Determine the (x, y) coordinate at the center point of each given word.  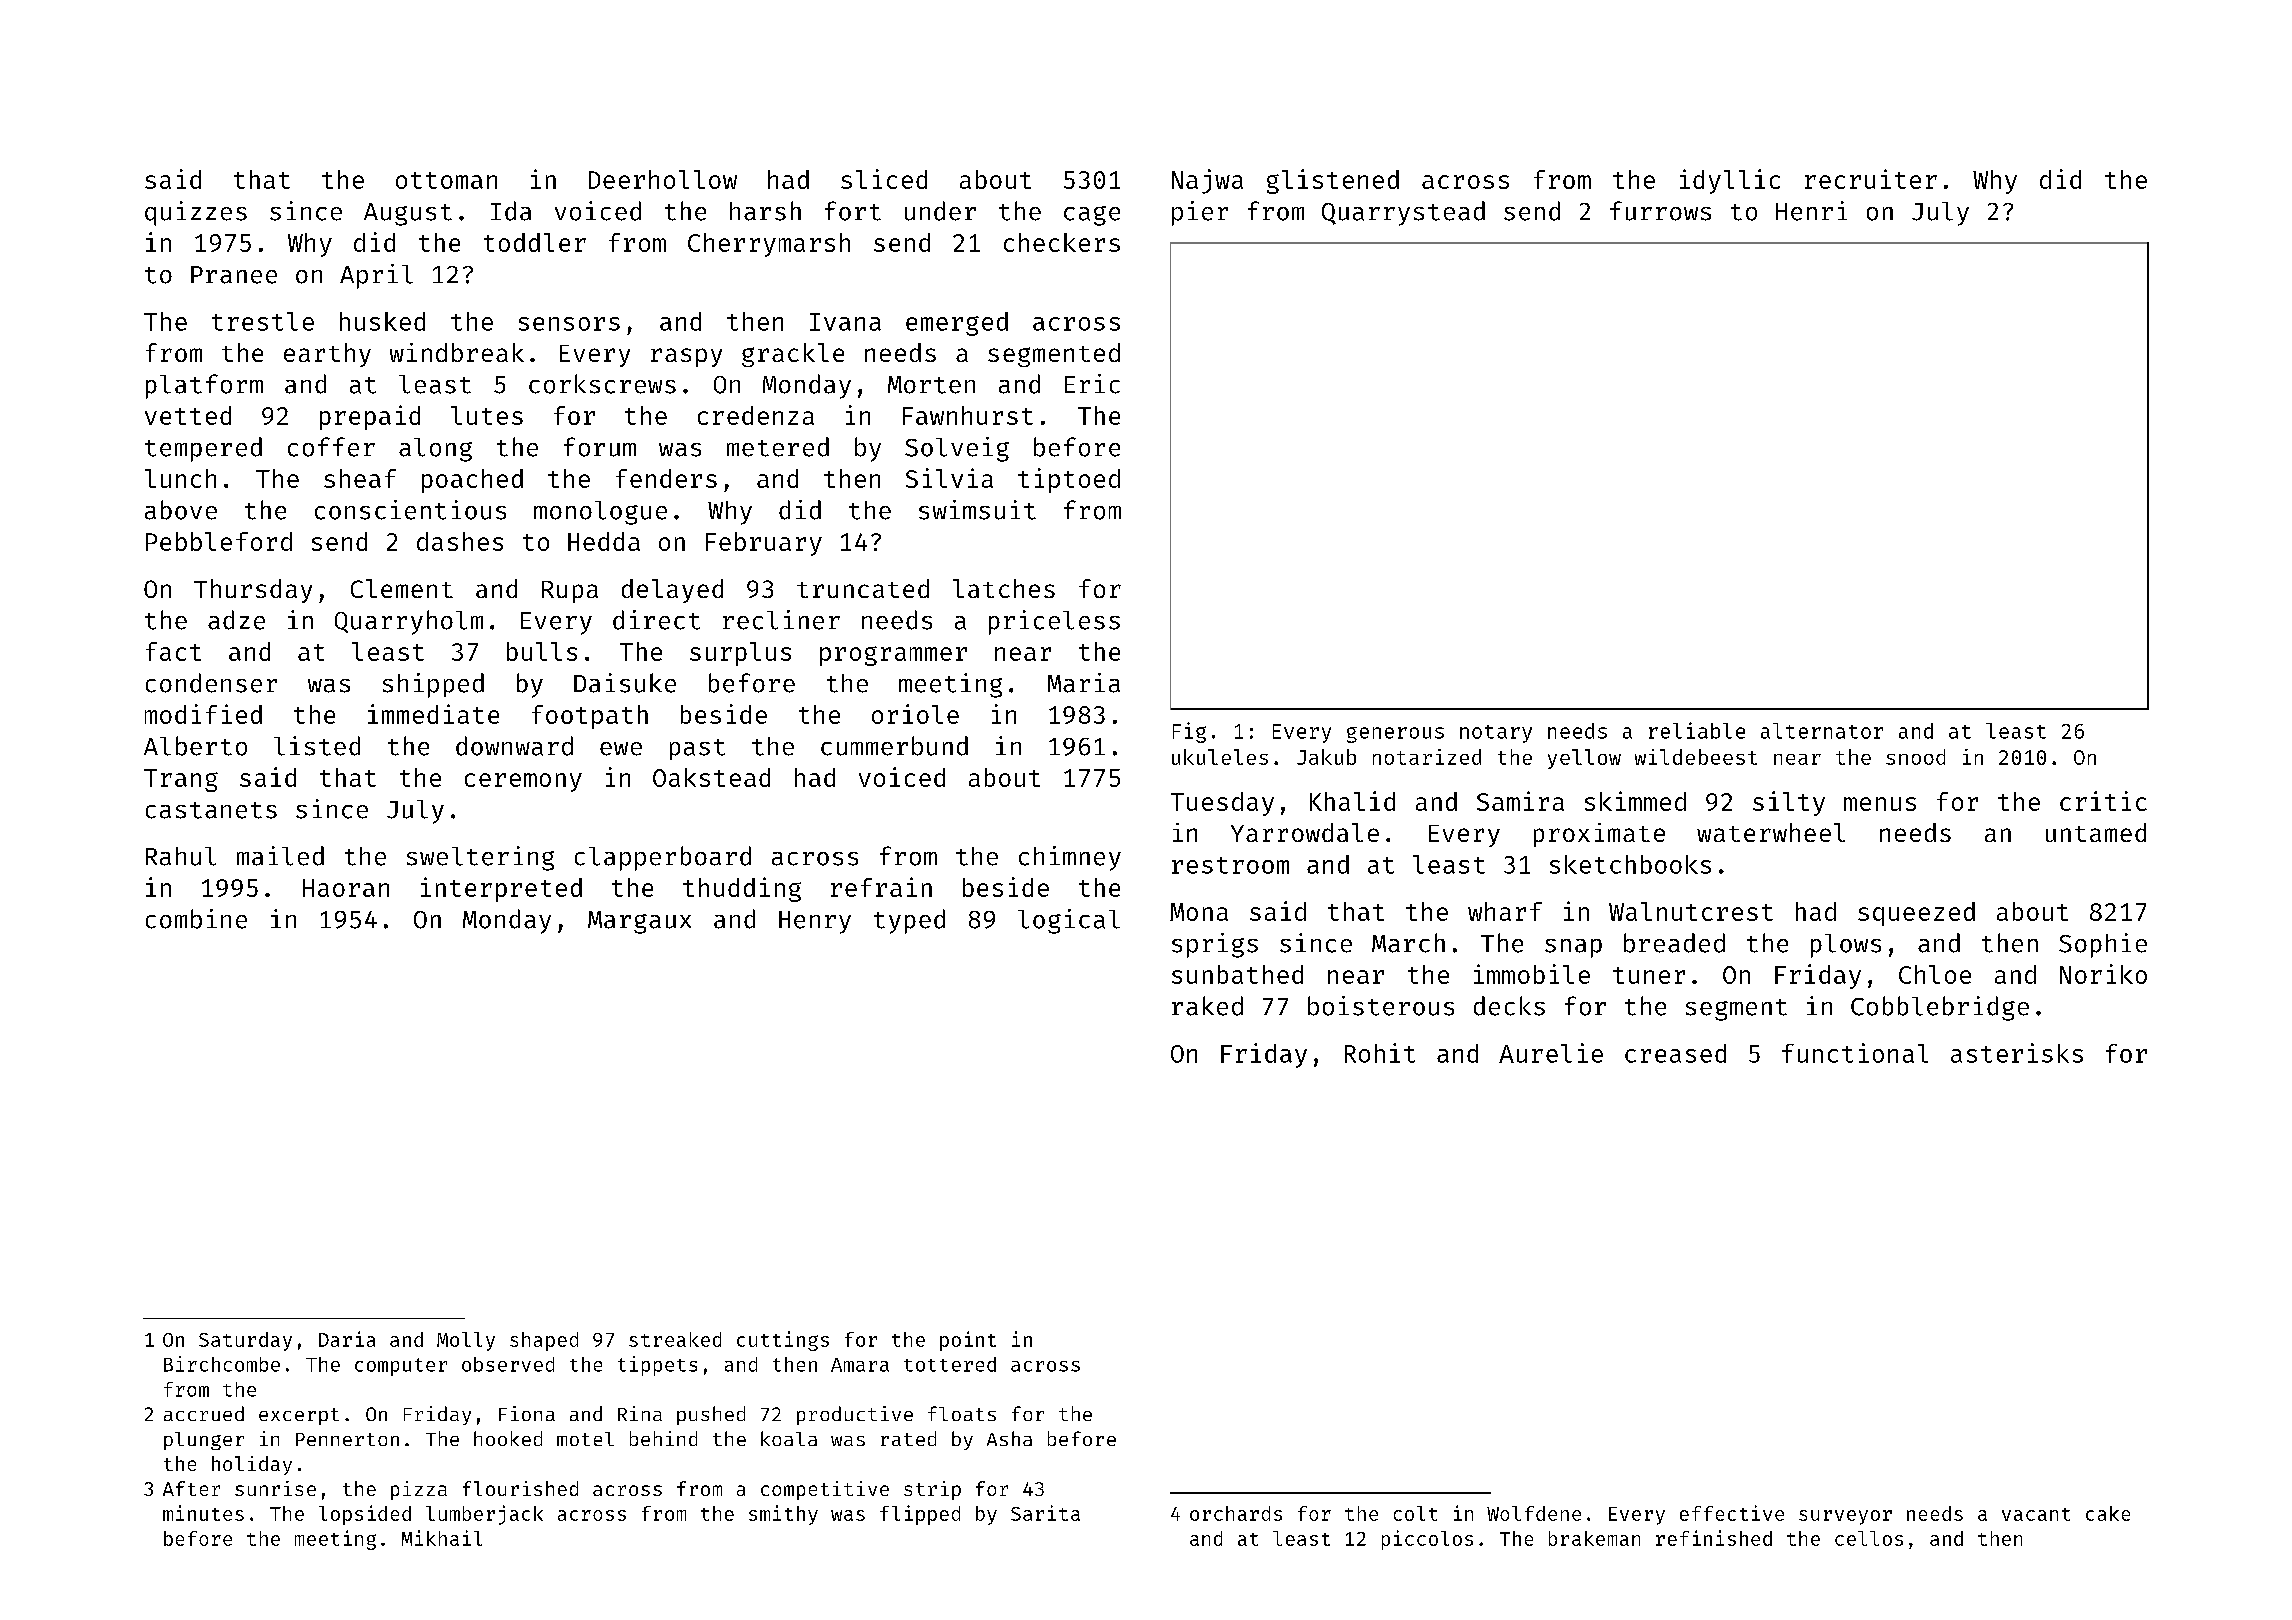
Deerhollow (663, 179)
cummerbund (894, 746)
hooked (508, 1438)
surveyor (1845, 1517)
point (968, 1341)
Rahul (181, 856)
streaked (675, 1339)
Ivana (845, 322)
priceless (1054, 622)
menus (1880, 804)
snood (1915, 757)
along (435, 450)
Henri (1811, 211)
